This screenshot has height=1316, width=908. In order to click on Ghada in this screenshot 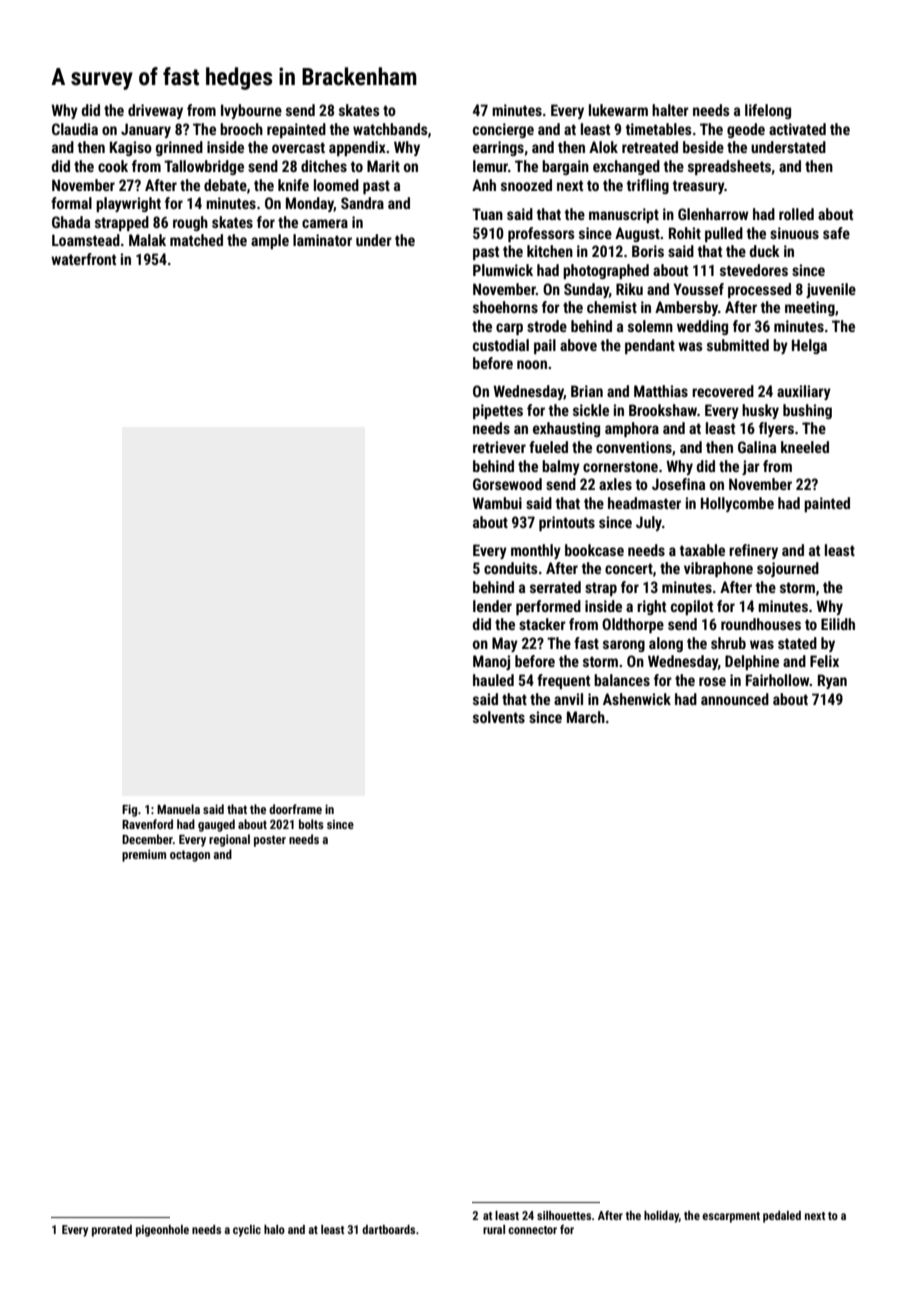, I will do `click(71, 222)`.
